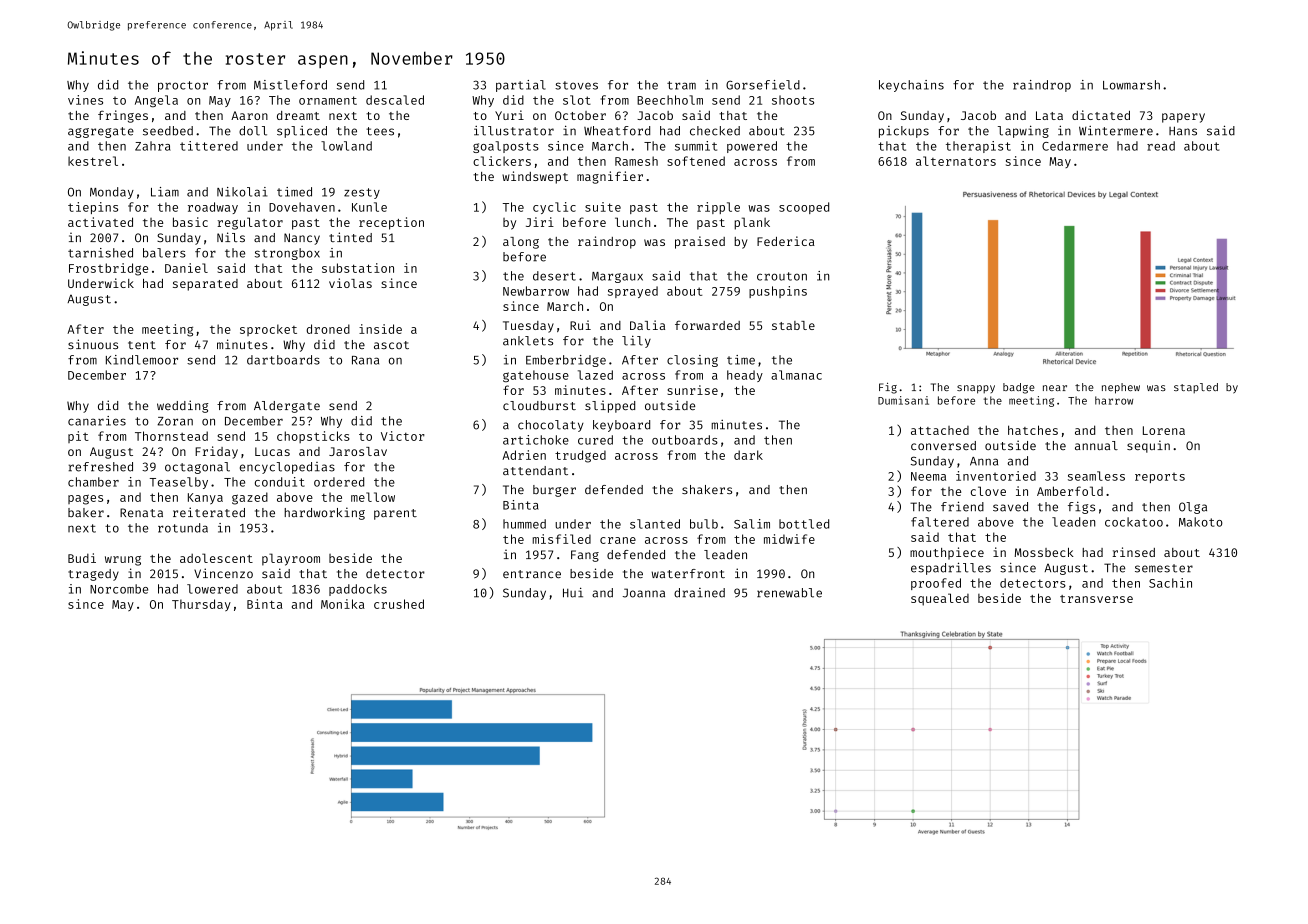 The image size is (1308, 924). What do you see at coordinates (535, 177) in the page?
I see `windswept` at bounding box center [535, 177].
